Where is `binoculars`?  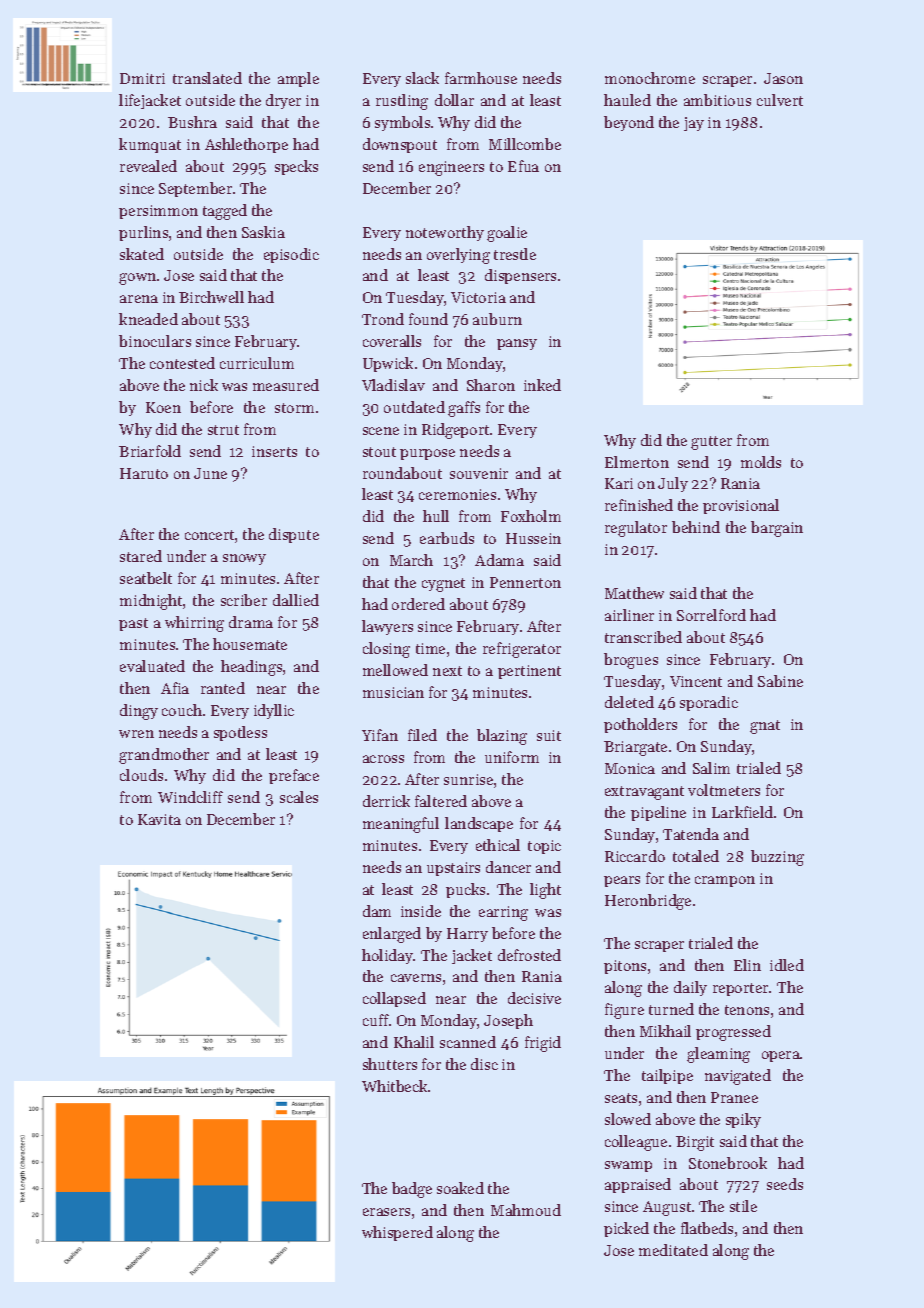 binoculars is located at coordinates (155, 341).
